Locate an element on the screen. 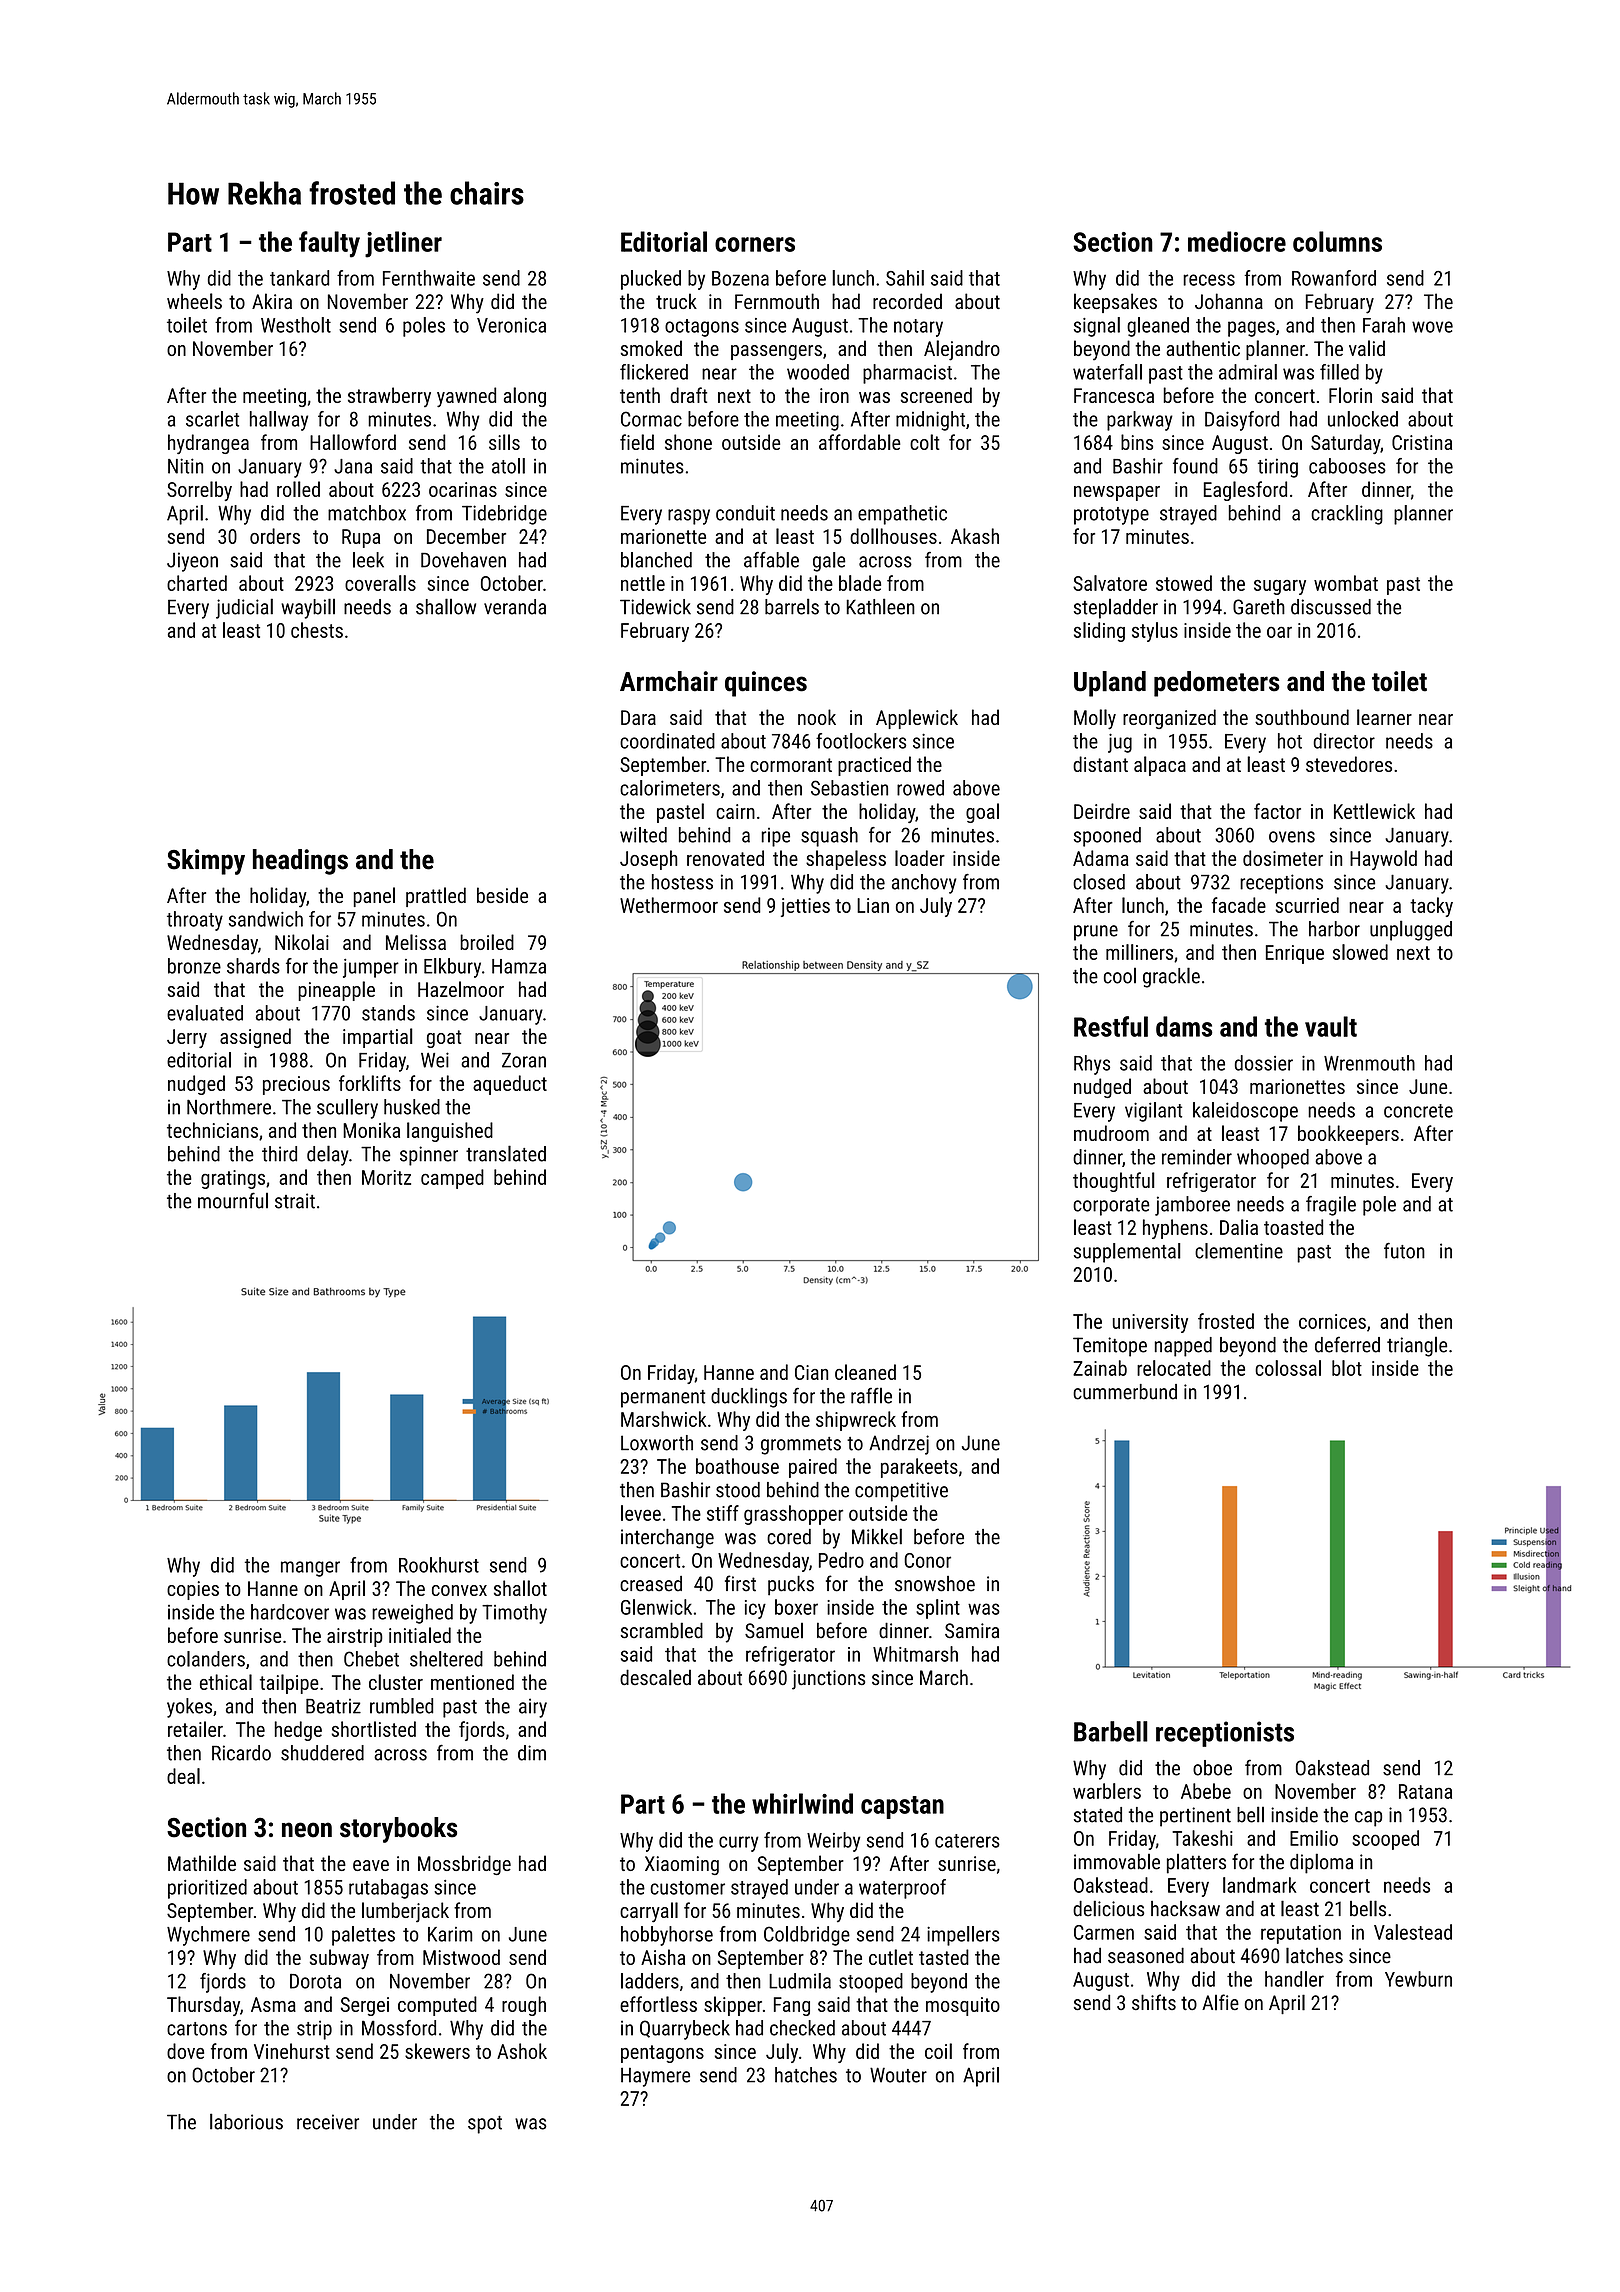 This screenshot has width=1620, height=2292. Mathilde is located at coordinates (202, 1863).
